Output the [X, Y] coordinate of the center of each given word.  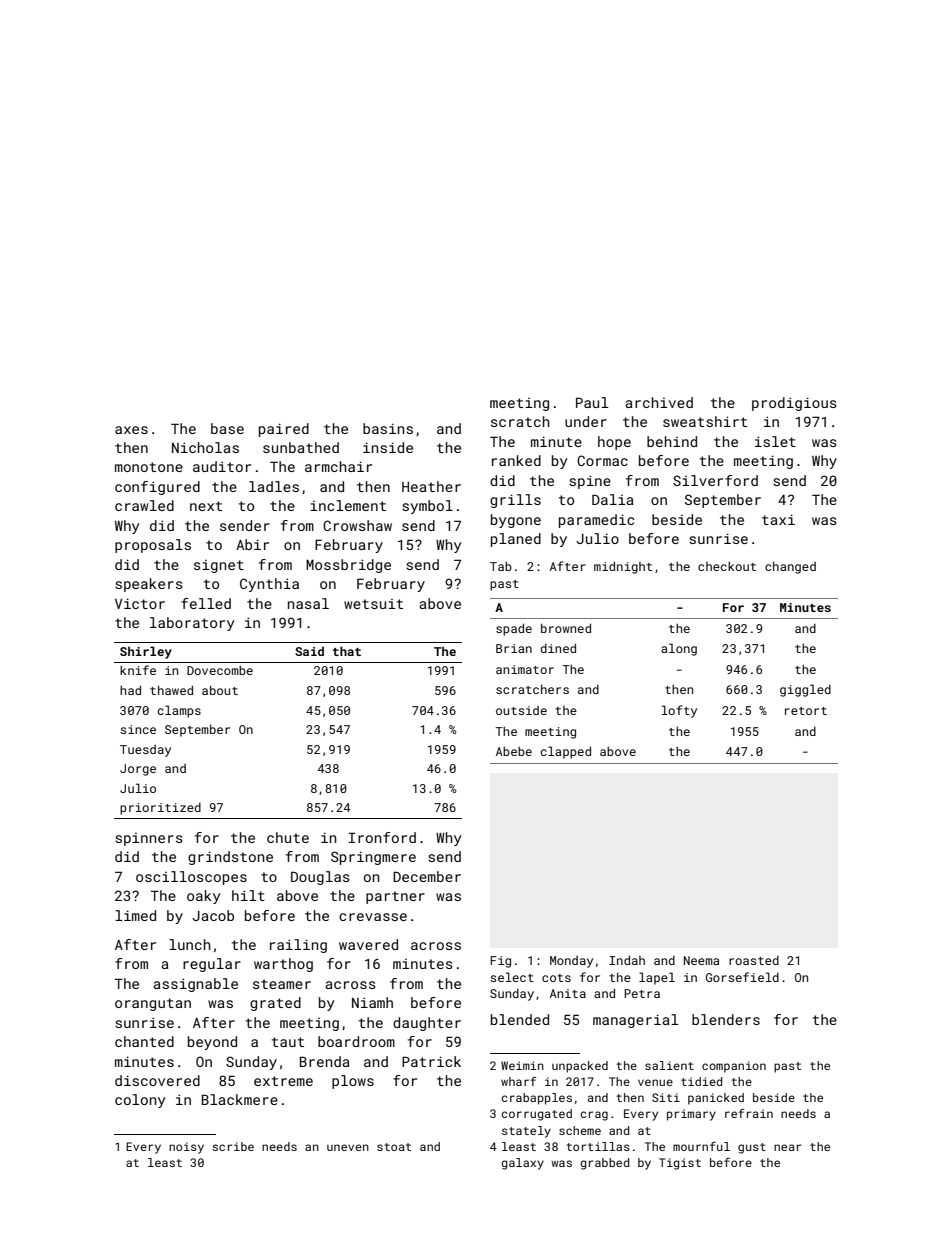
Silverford [715, 480]
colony [140, 1101]
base [227, 428]
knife [138, 670]
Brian [514, 648]
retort [806, 711]
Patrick [431, 1061]
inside [388, 447]
